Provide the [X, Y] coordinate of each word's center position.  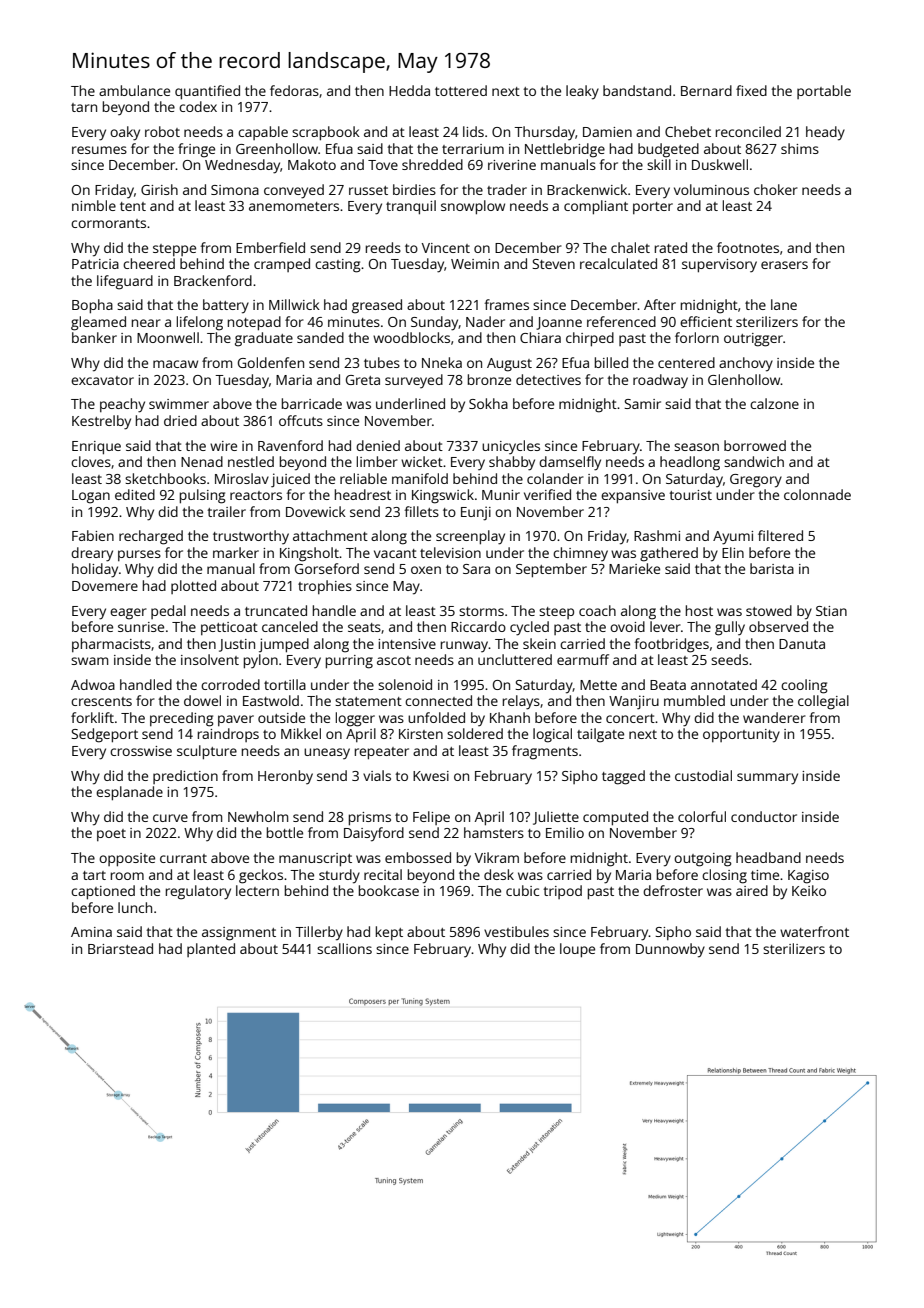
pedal [168, 612]
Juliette [556, 818]
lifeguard [125, 282]
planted [211, 950]
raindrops [228, 735]
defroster [673, 890]
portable [824, 92]
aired [752, 890]
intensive [407, 644]
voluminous [711, 189]
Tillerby [319, 933]
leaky [582, 92]
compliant [596, 207]
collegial [823, 702]
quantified [207, 92]
